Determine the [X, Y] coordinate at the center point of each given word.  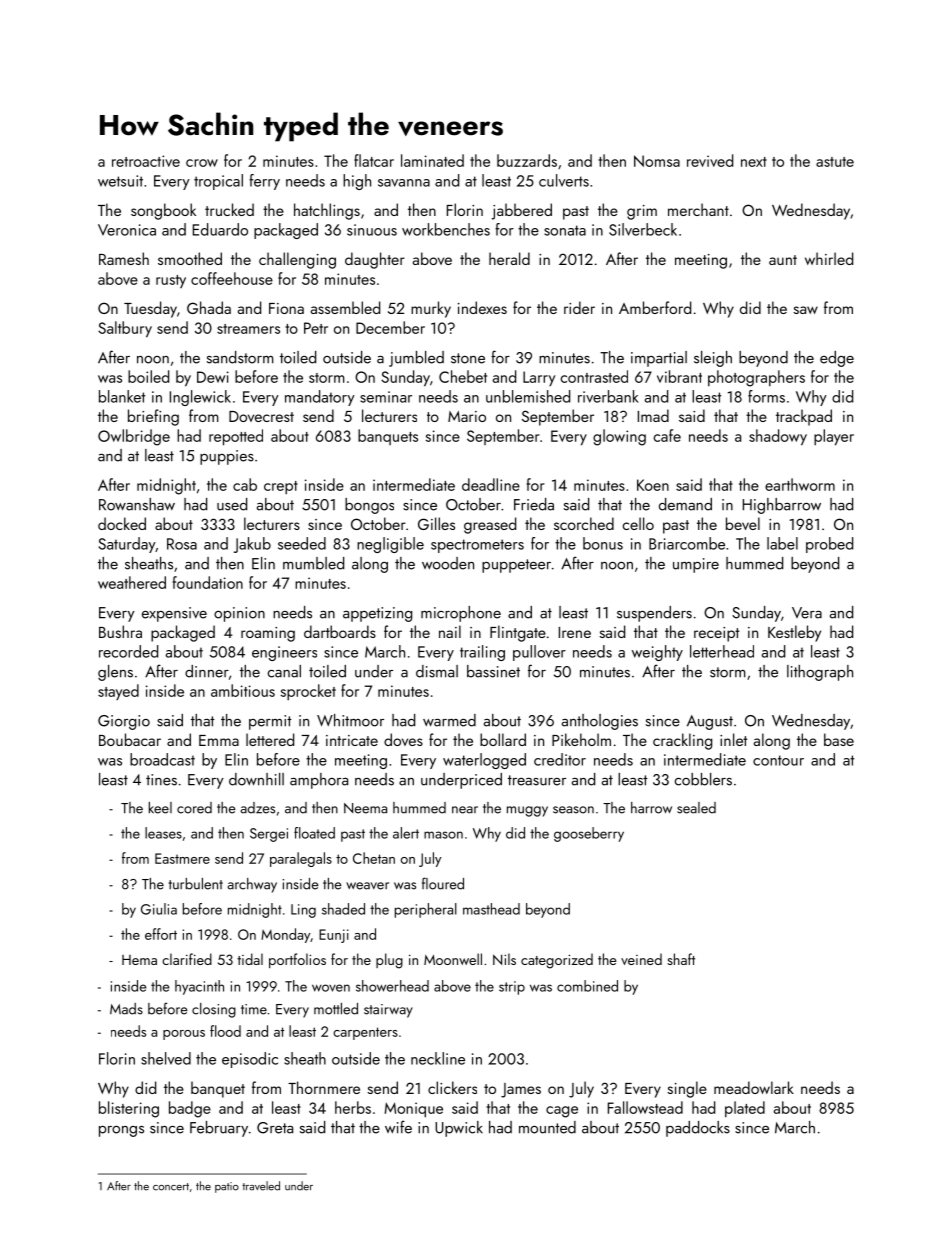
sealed [696, 808]
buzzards [527, 160]
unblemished [528, 396]
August [710, 722]
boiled [148, 376]
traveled [261, 1186]
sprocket [308, 692]
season [573, 810]
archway [252, 885]
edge [837, 359]
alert [406, 833]
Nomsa [657, 161]
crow [202, 163]
